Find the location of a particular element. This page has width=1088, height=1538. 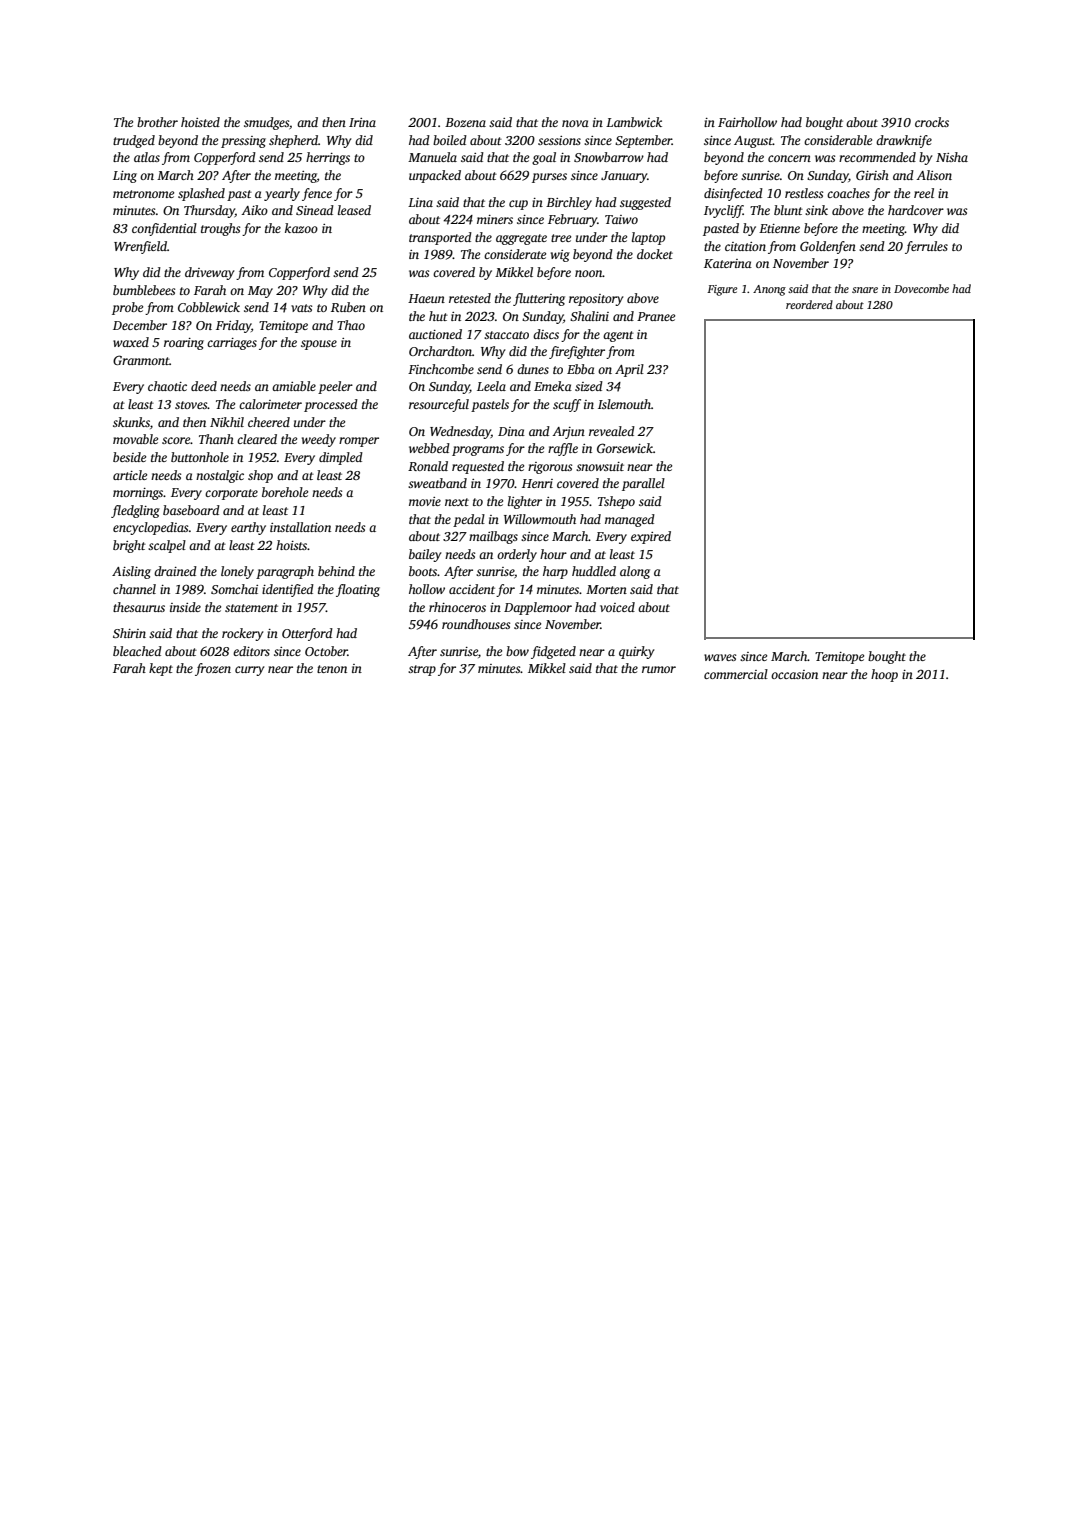

managed is located at coordinates (630, 520).
